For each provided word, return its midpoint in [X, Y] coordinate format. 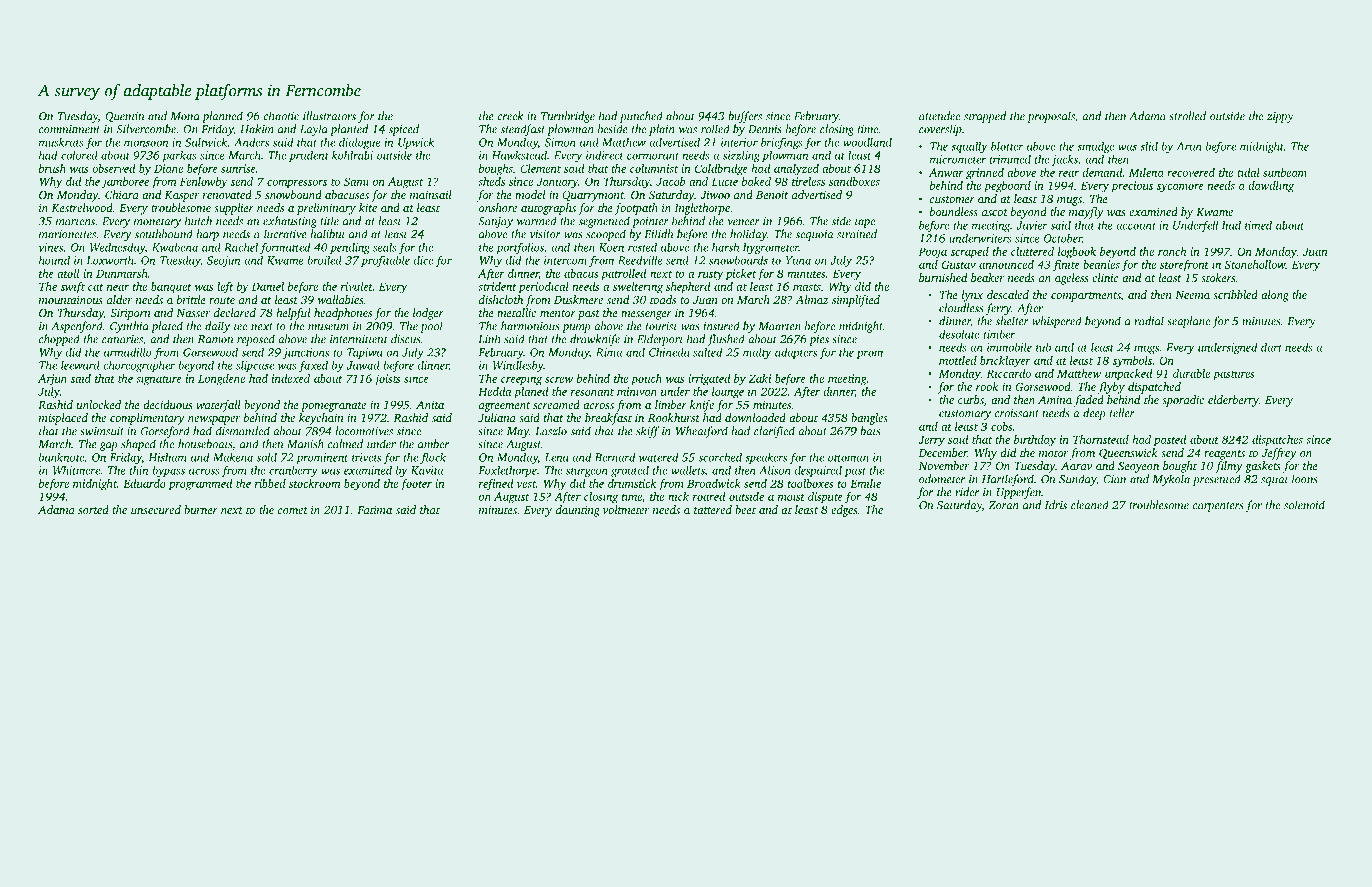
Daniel [268, 286]
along [1275, 296]
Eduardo [144, 483]
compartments [1086, 297]
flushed [726, 340]
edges [844, 511]
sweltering [638, 288]
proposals [1051, 117]
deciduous [167, 404]
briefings [782, 143]
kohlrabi [352, 155]
